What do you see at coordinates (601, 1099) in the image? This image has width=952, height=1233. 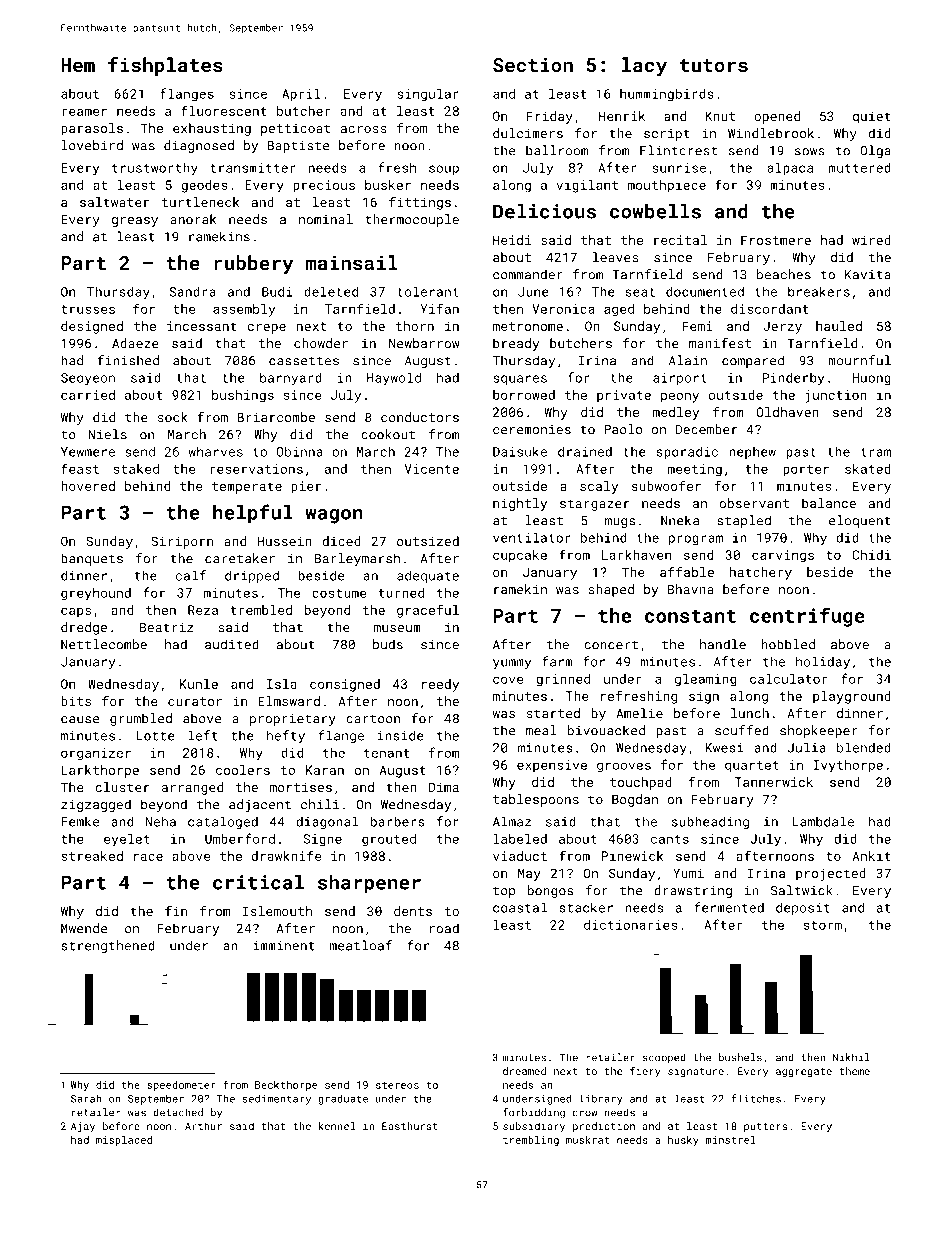 I see `library` at bounding box center [601, 1099].
